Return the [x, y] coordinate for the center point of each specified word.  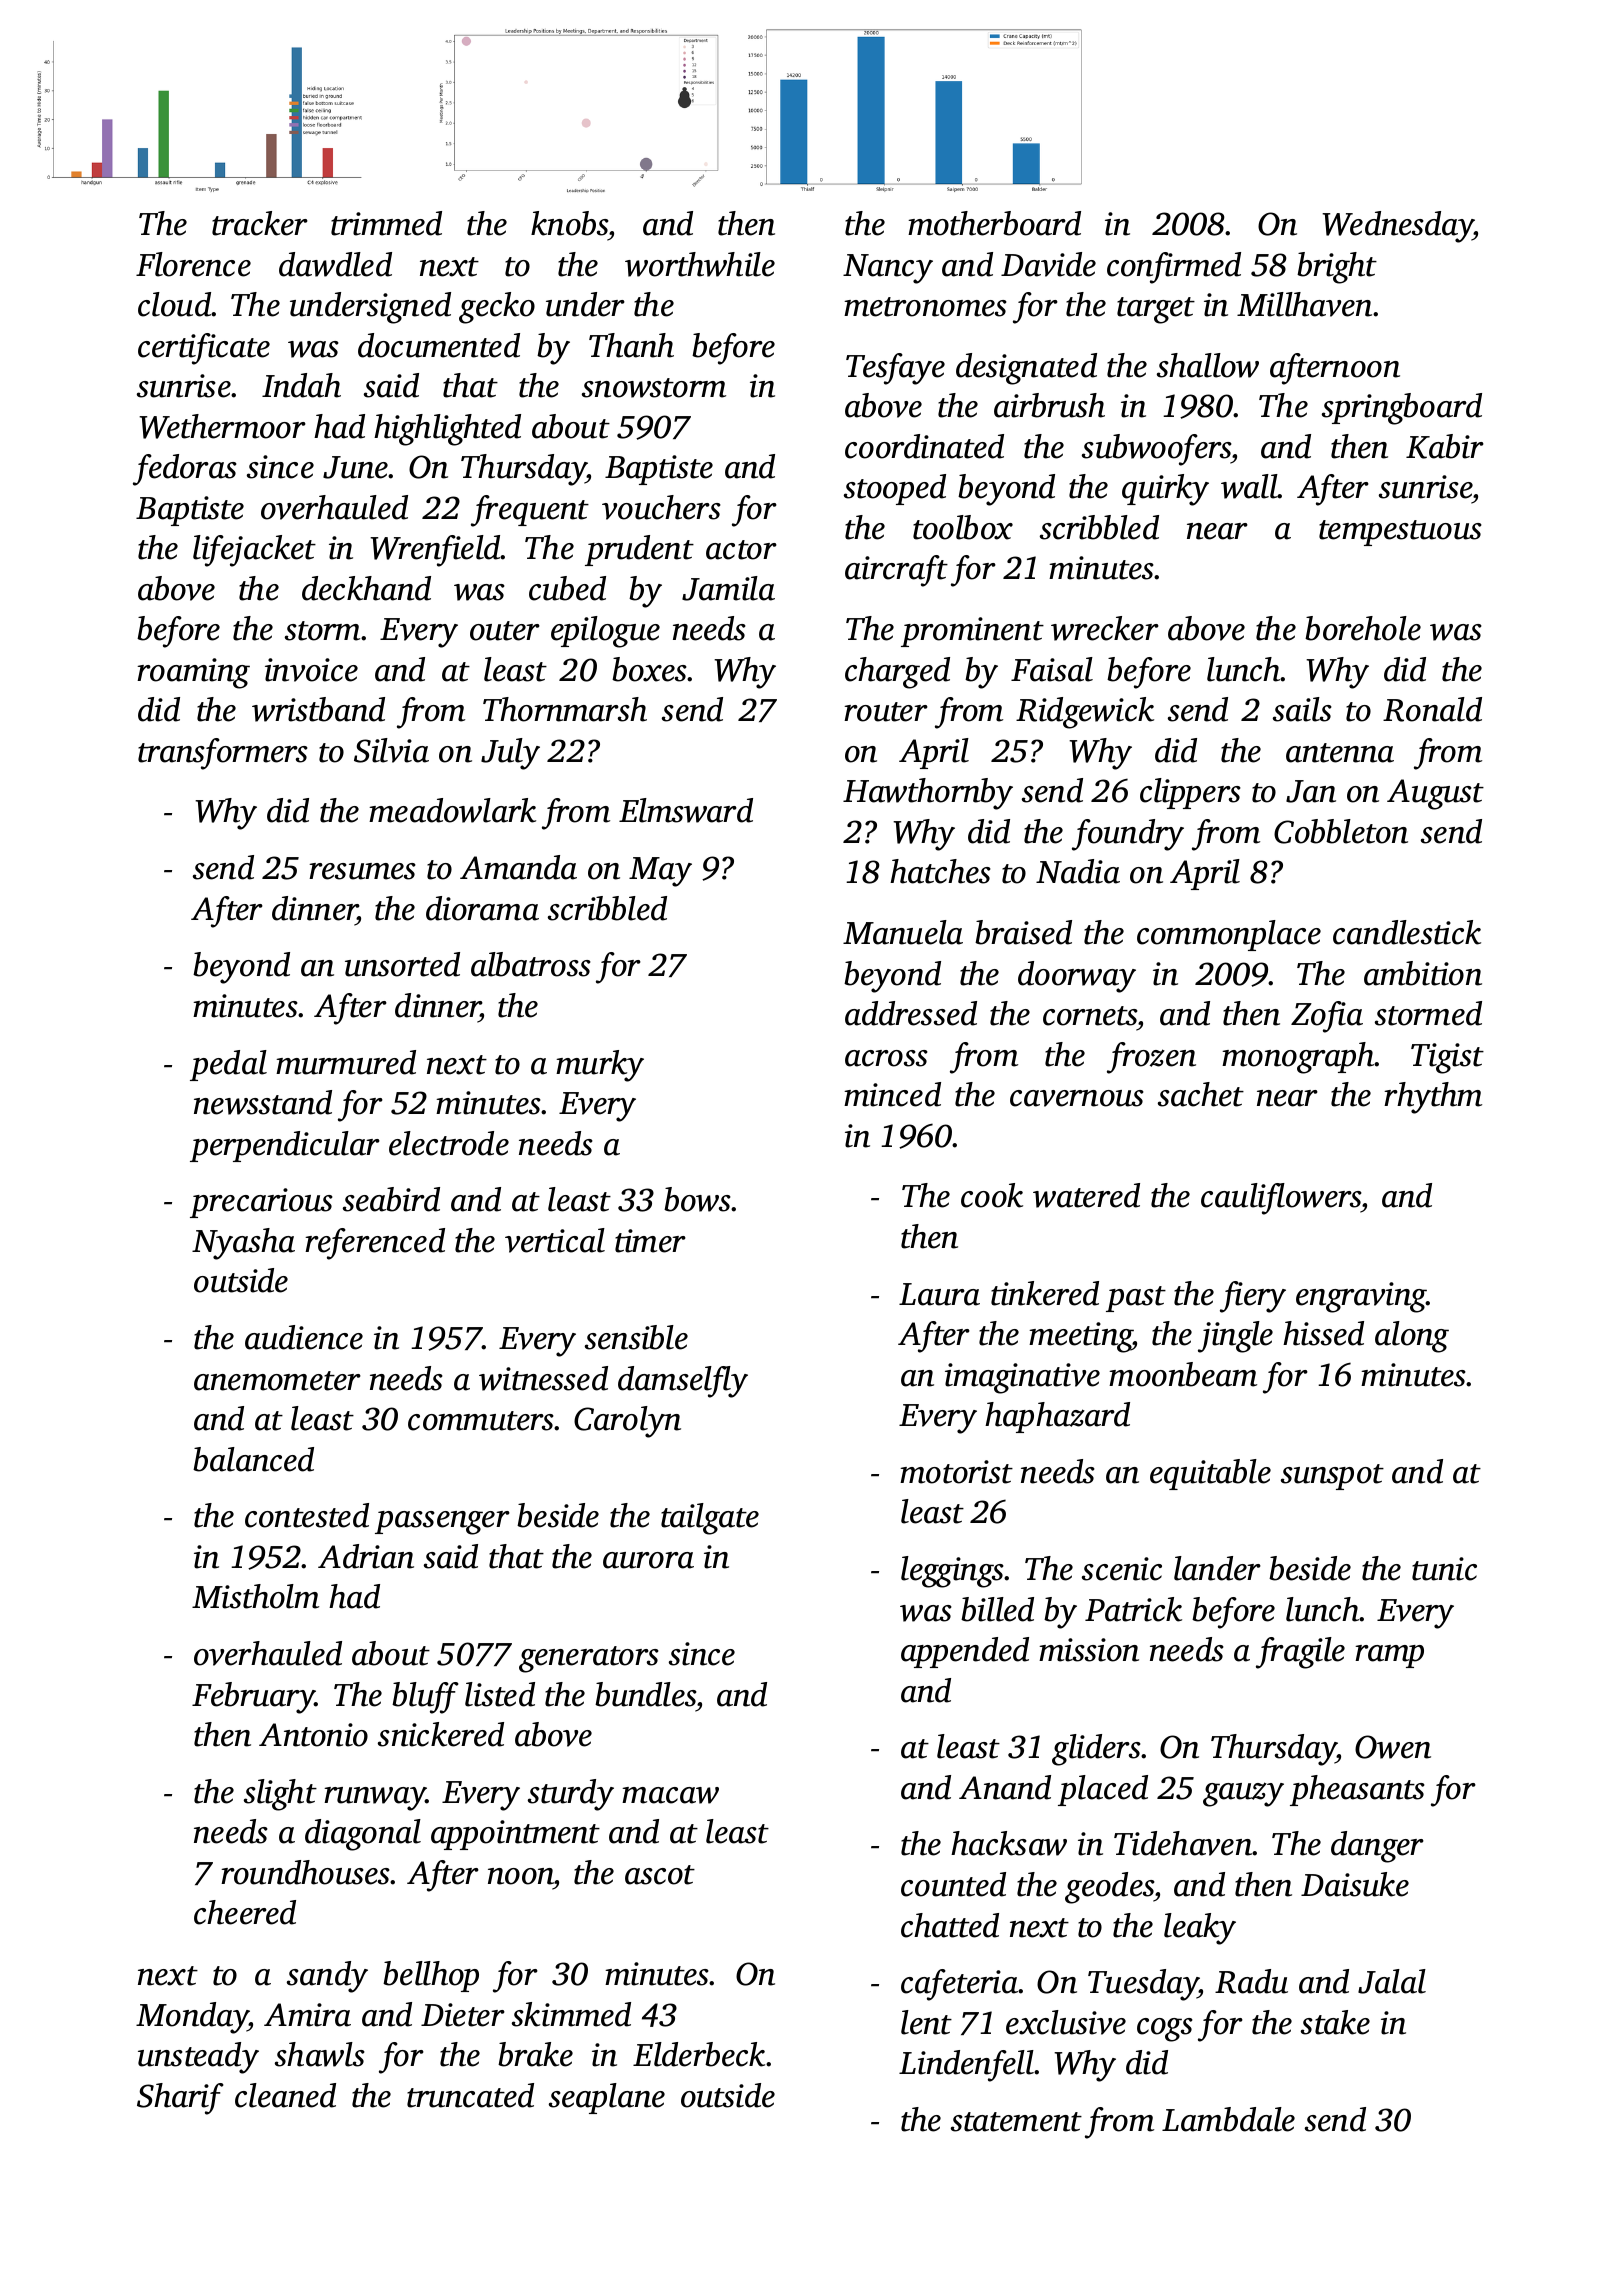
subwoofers [1157, 450]
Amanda [518, 867]
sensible [636, 1337]
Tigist [1447, 1058]
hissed [1323, 1333]
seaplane [607, 2098]
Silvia [391, 750]
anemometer [277, 1381]
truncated [470, 2095]
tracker [260, 223]
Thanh [631, 345]
